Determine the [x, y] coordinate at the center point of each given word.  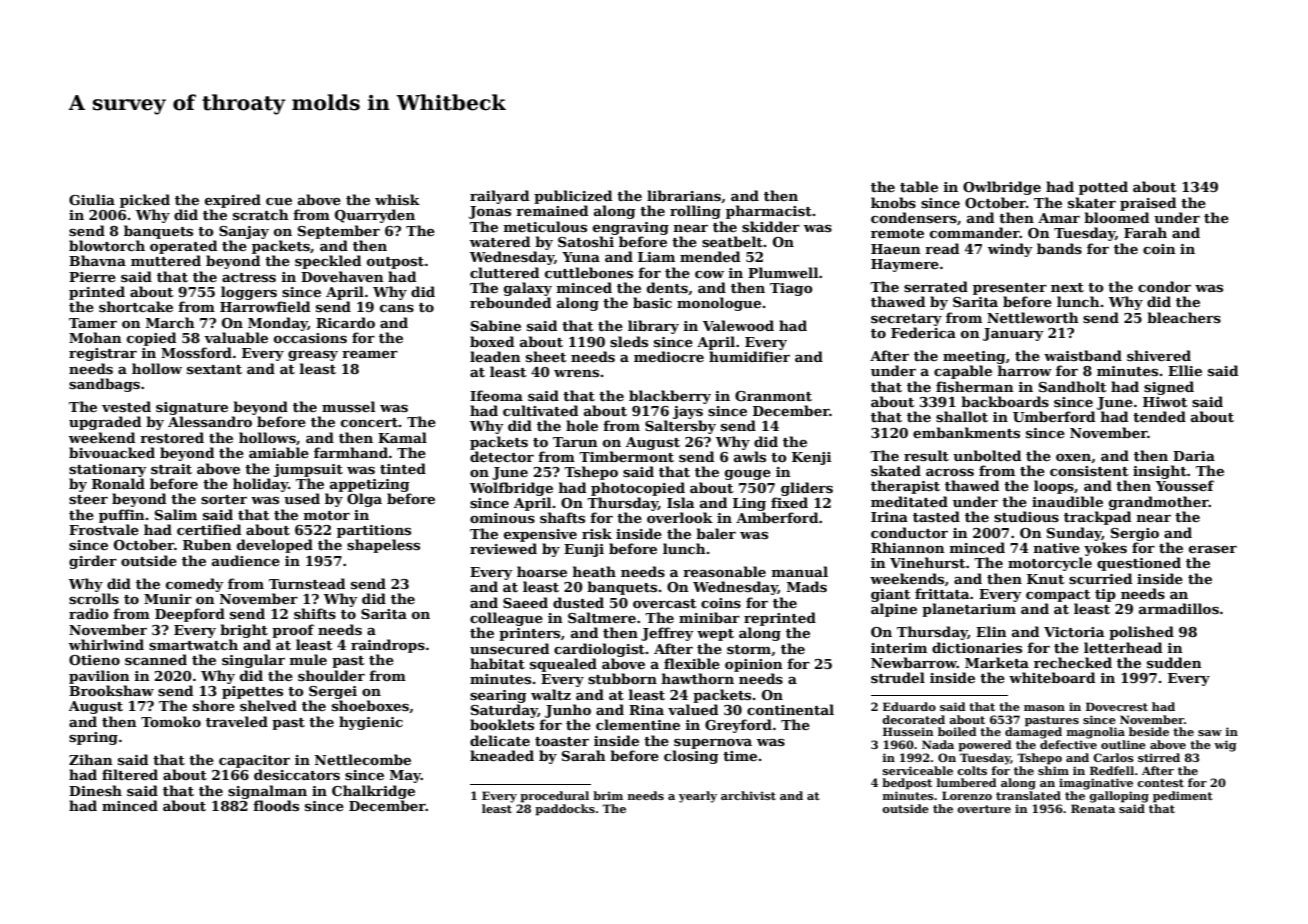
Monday [278, 324]
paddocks [565, 810]
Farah [1145, 232]
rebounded [510, 302]
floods [276, 805]
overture [984, 809]
